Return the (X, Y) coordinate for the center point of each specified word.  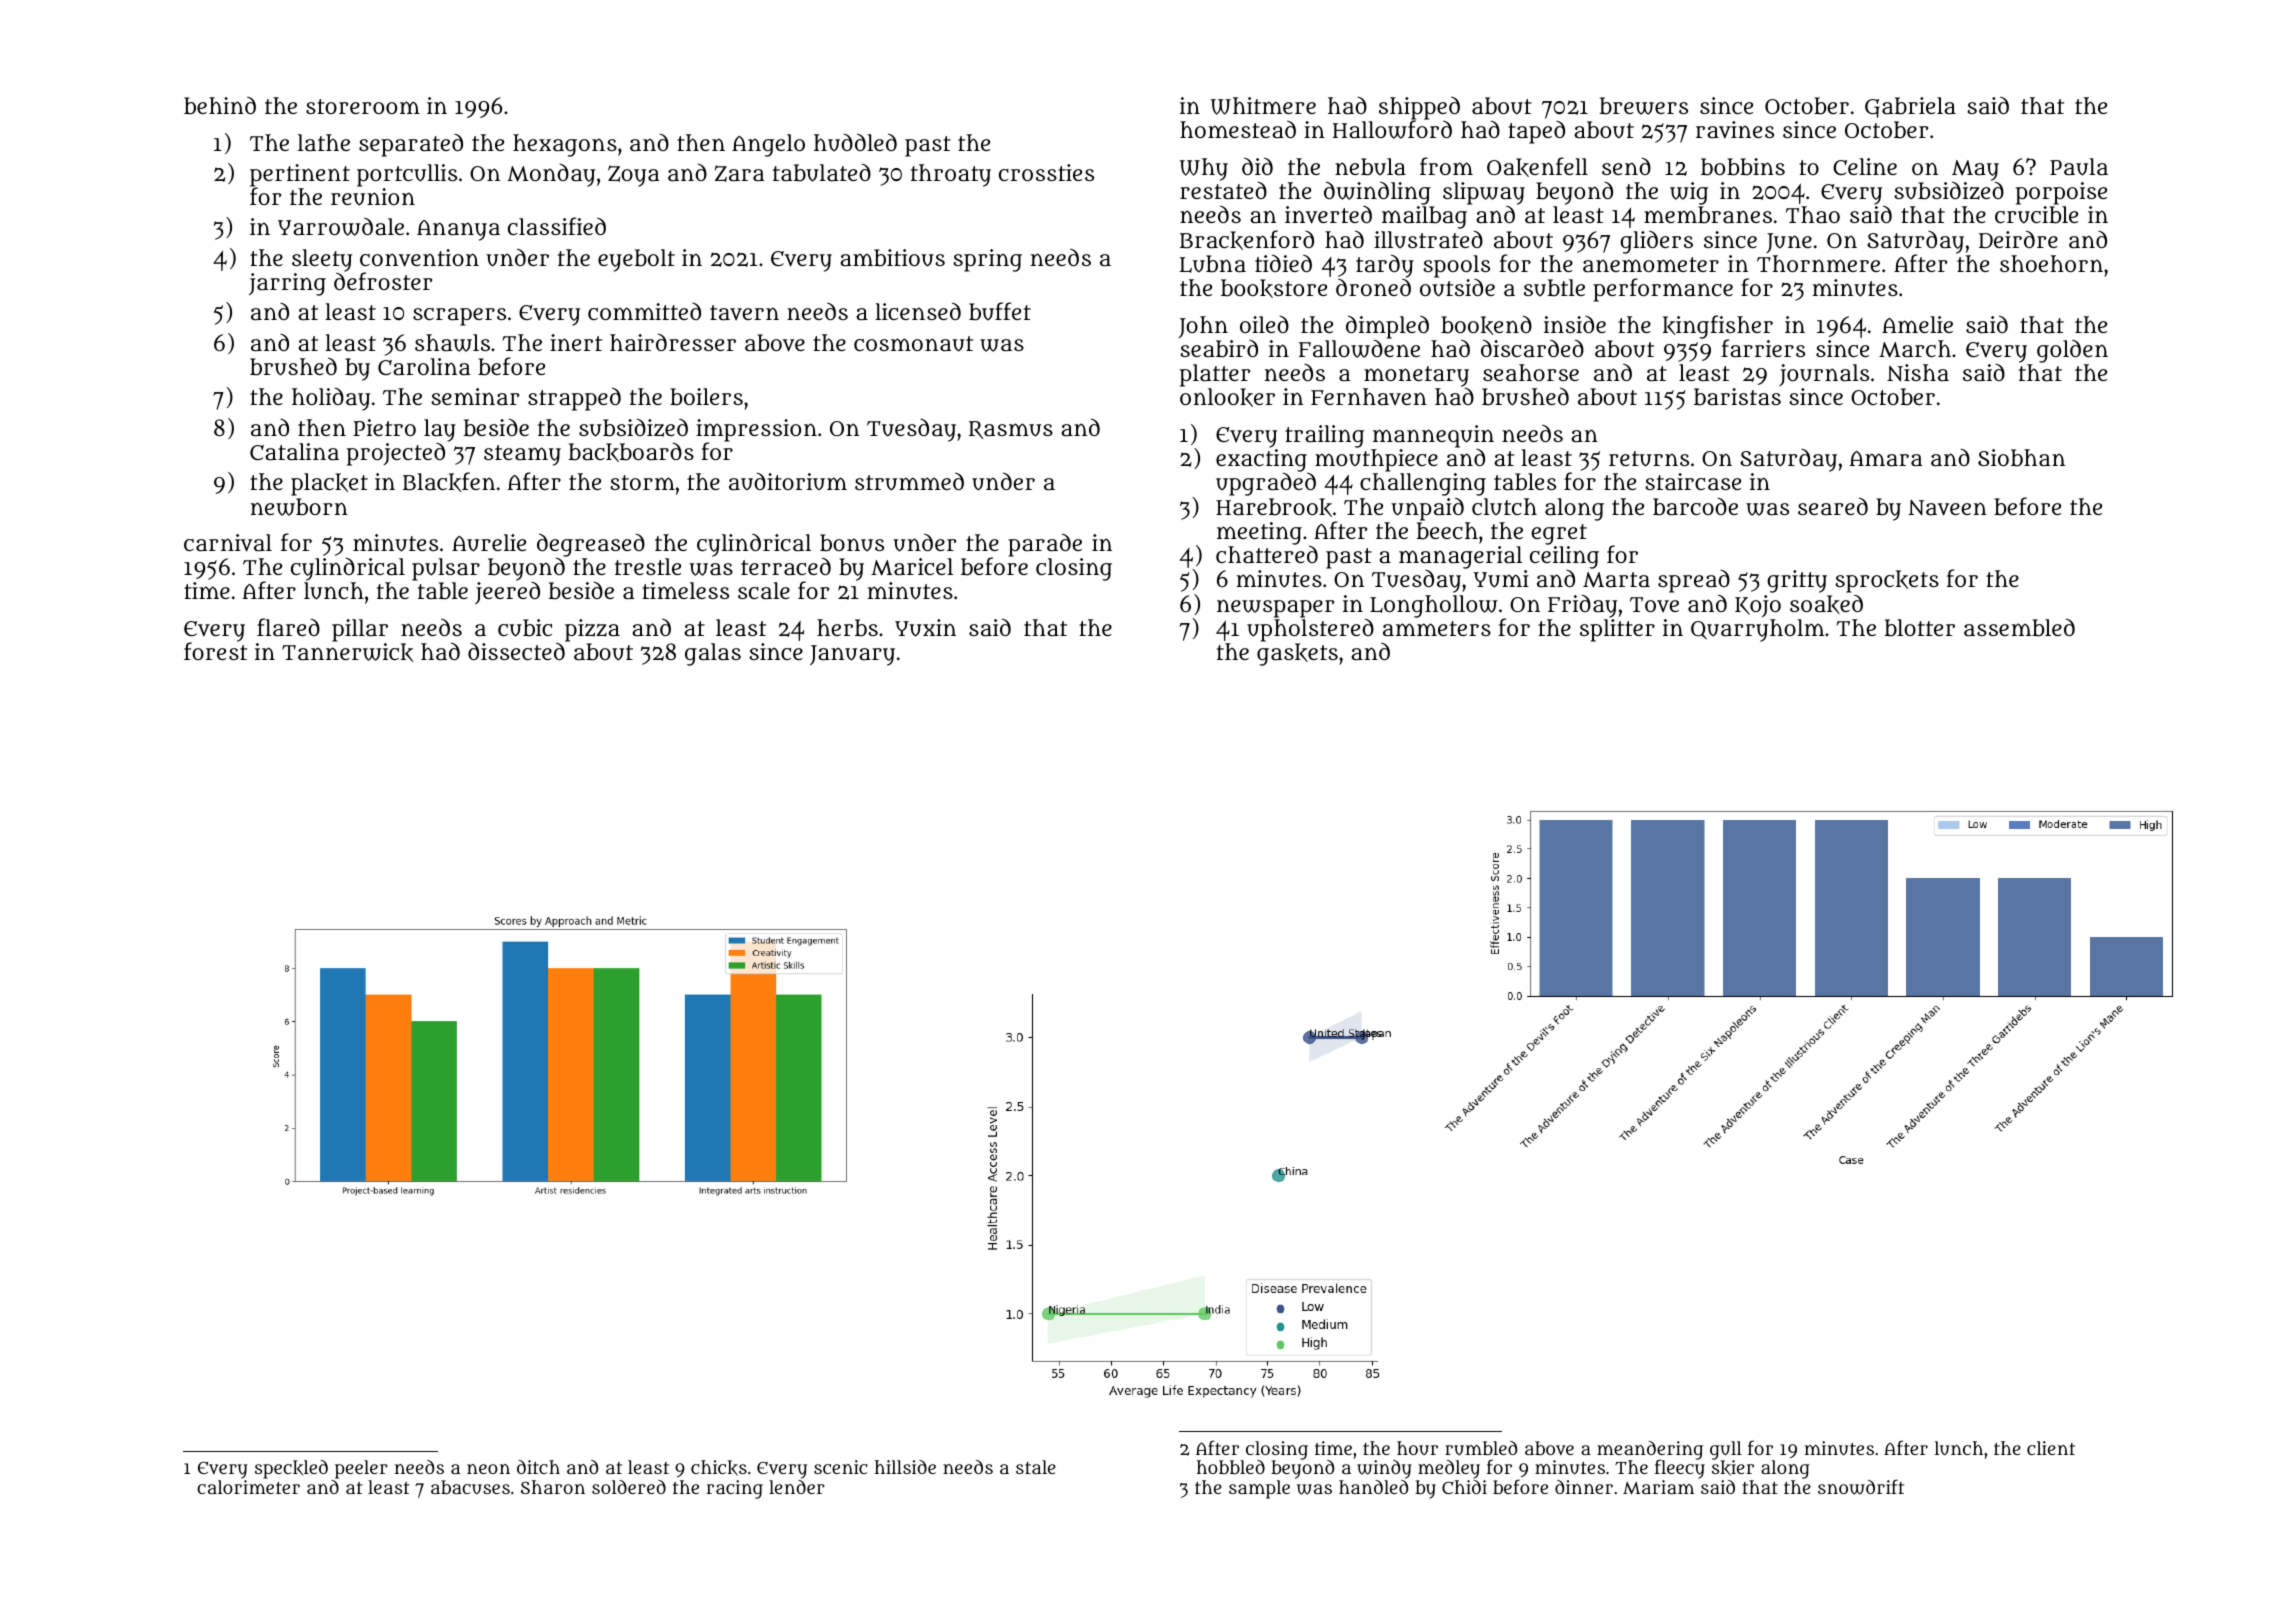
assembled (2019, 627)
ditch (538, 1467)
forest (215, 651)
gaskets (1297, 654)
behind (220, 105)
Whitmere (1263, 106)
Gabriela (1910, 107)
